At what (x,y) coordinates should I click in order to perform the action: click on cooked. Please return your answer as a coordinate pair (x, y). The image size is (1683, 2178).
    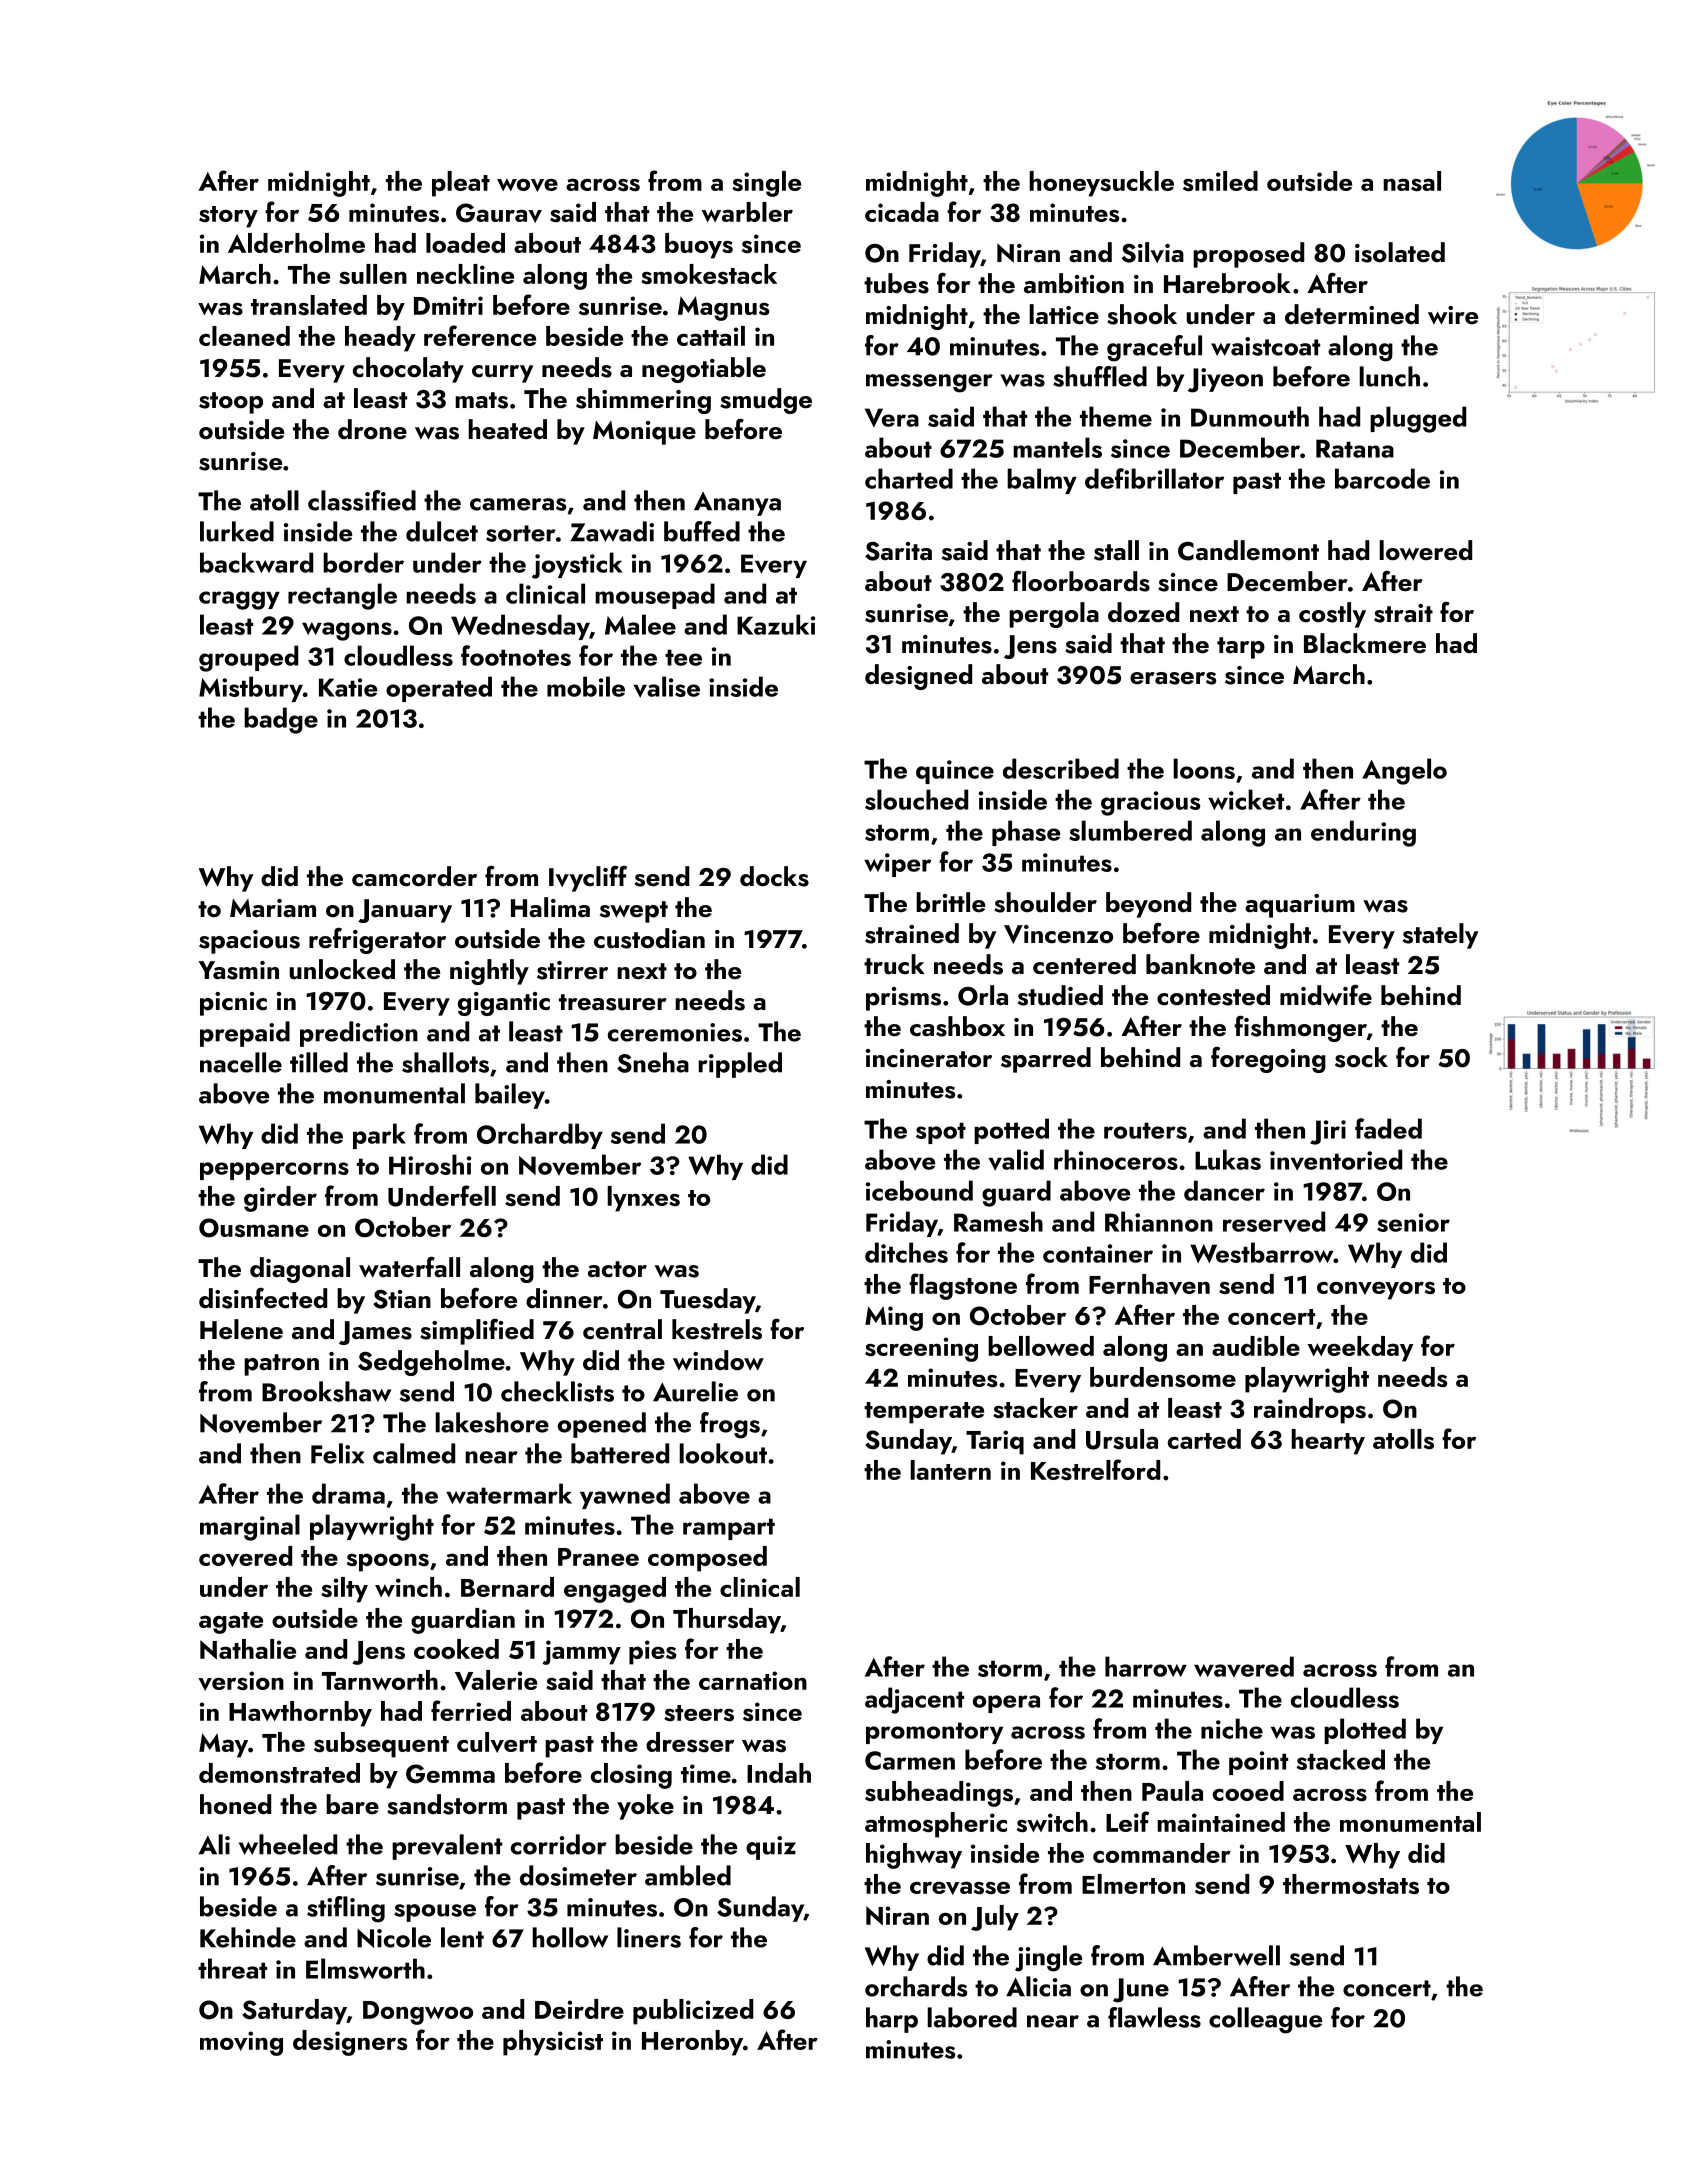
    Looking at the image, I should click on (456, 1649).
